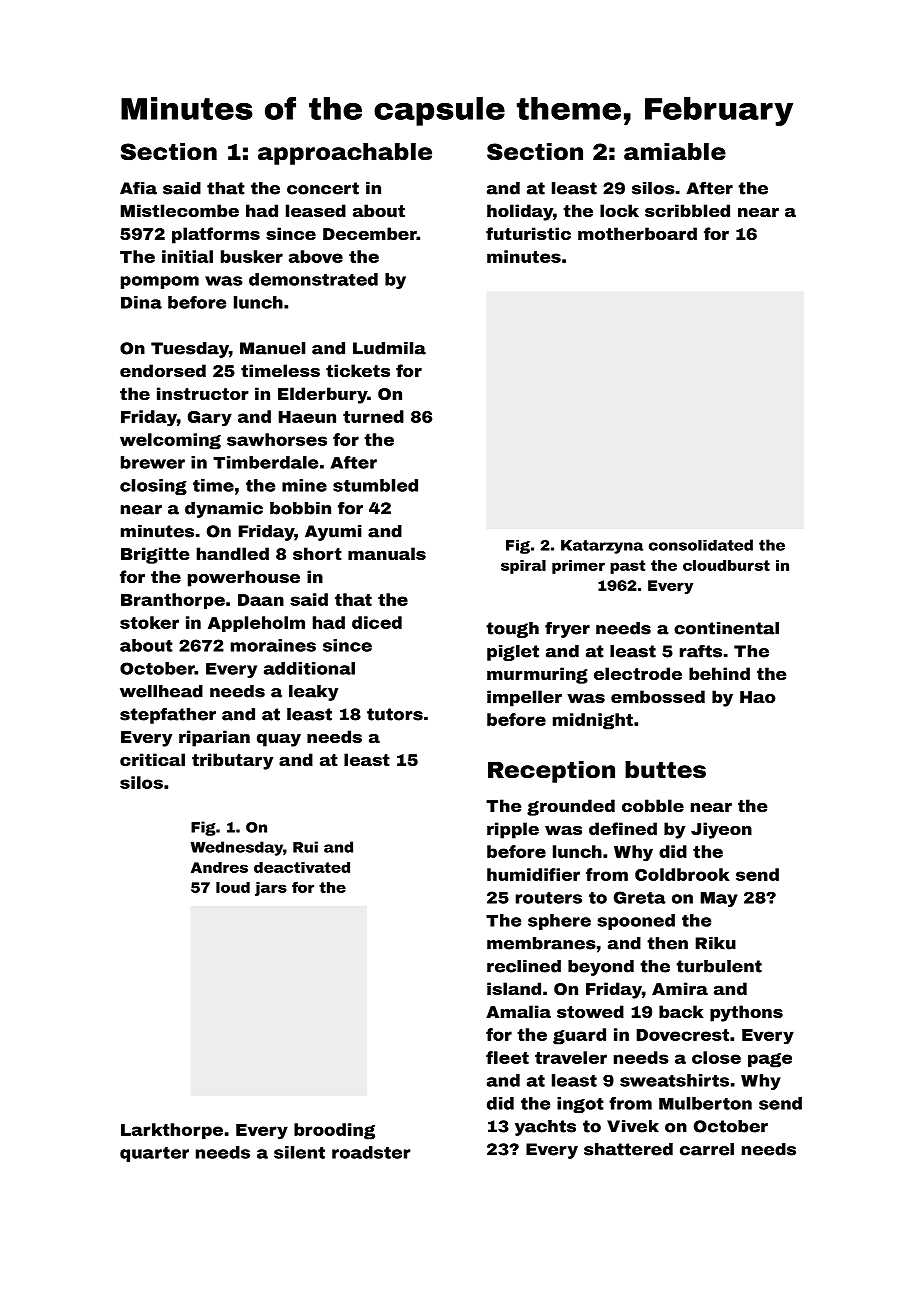 This document has height=1311, width=924. I want to click on membranes, so click(541, 943).
